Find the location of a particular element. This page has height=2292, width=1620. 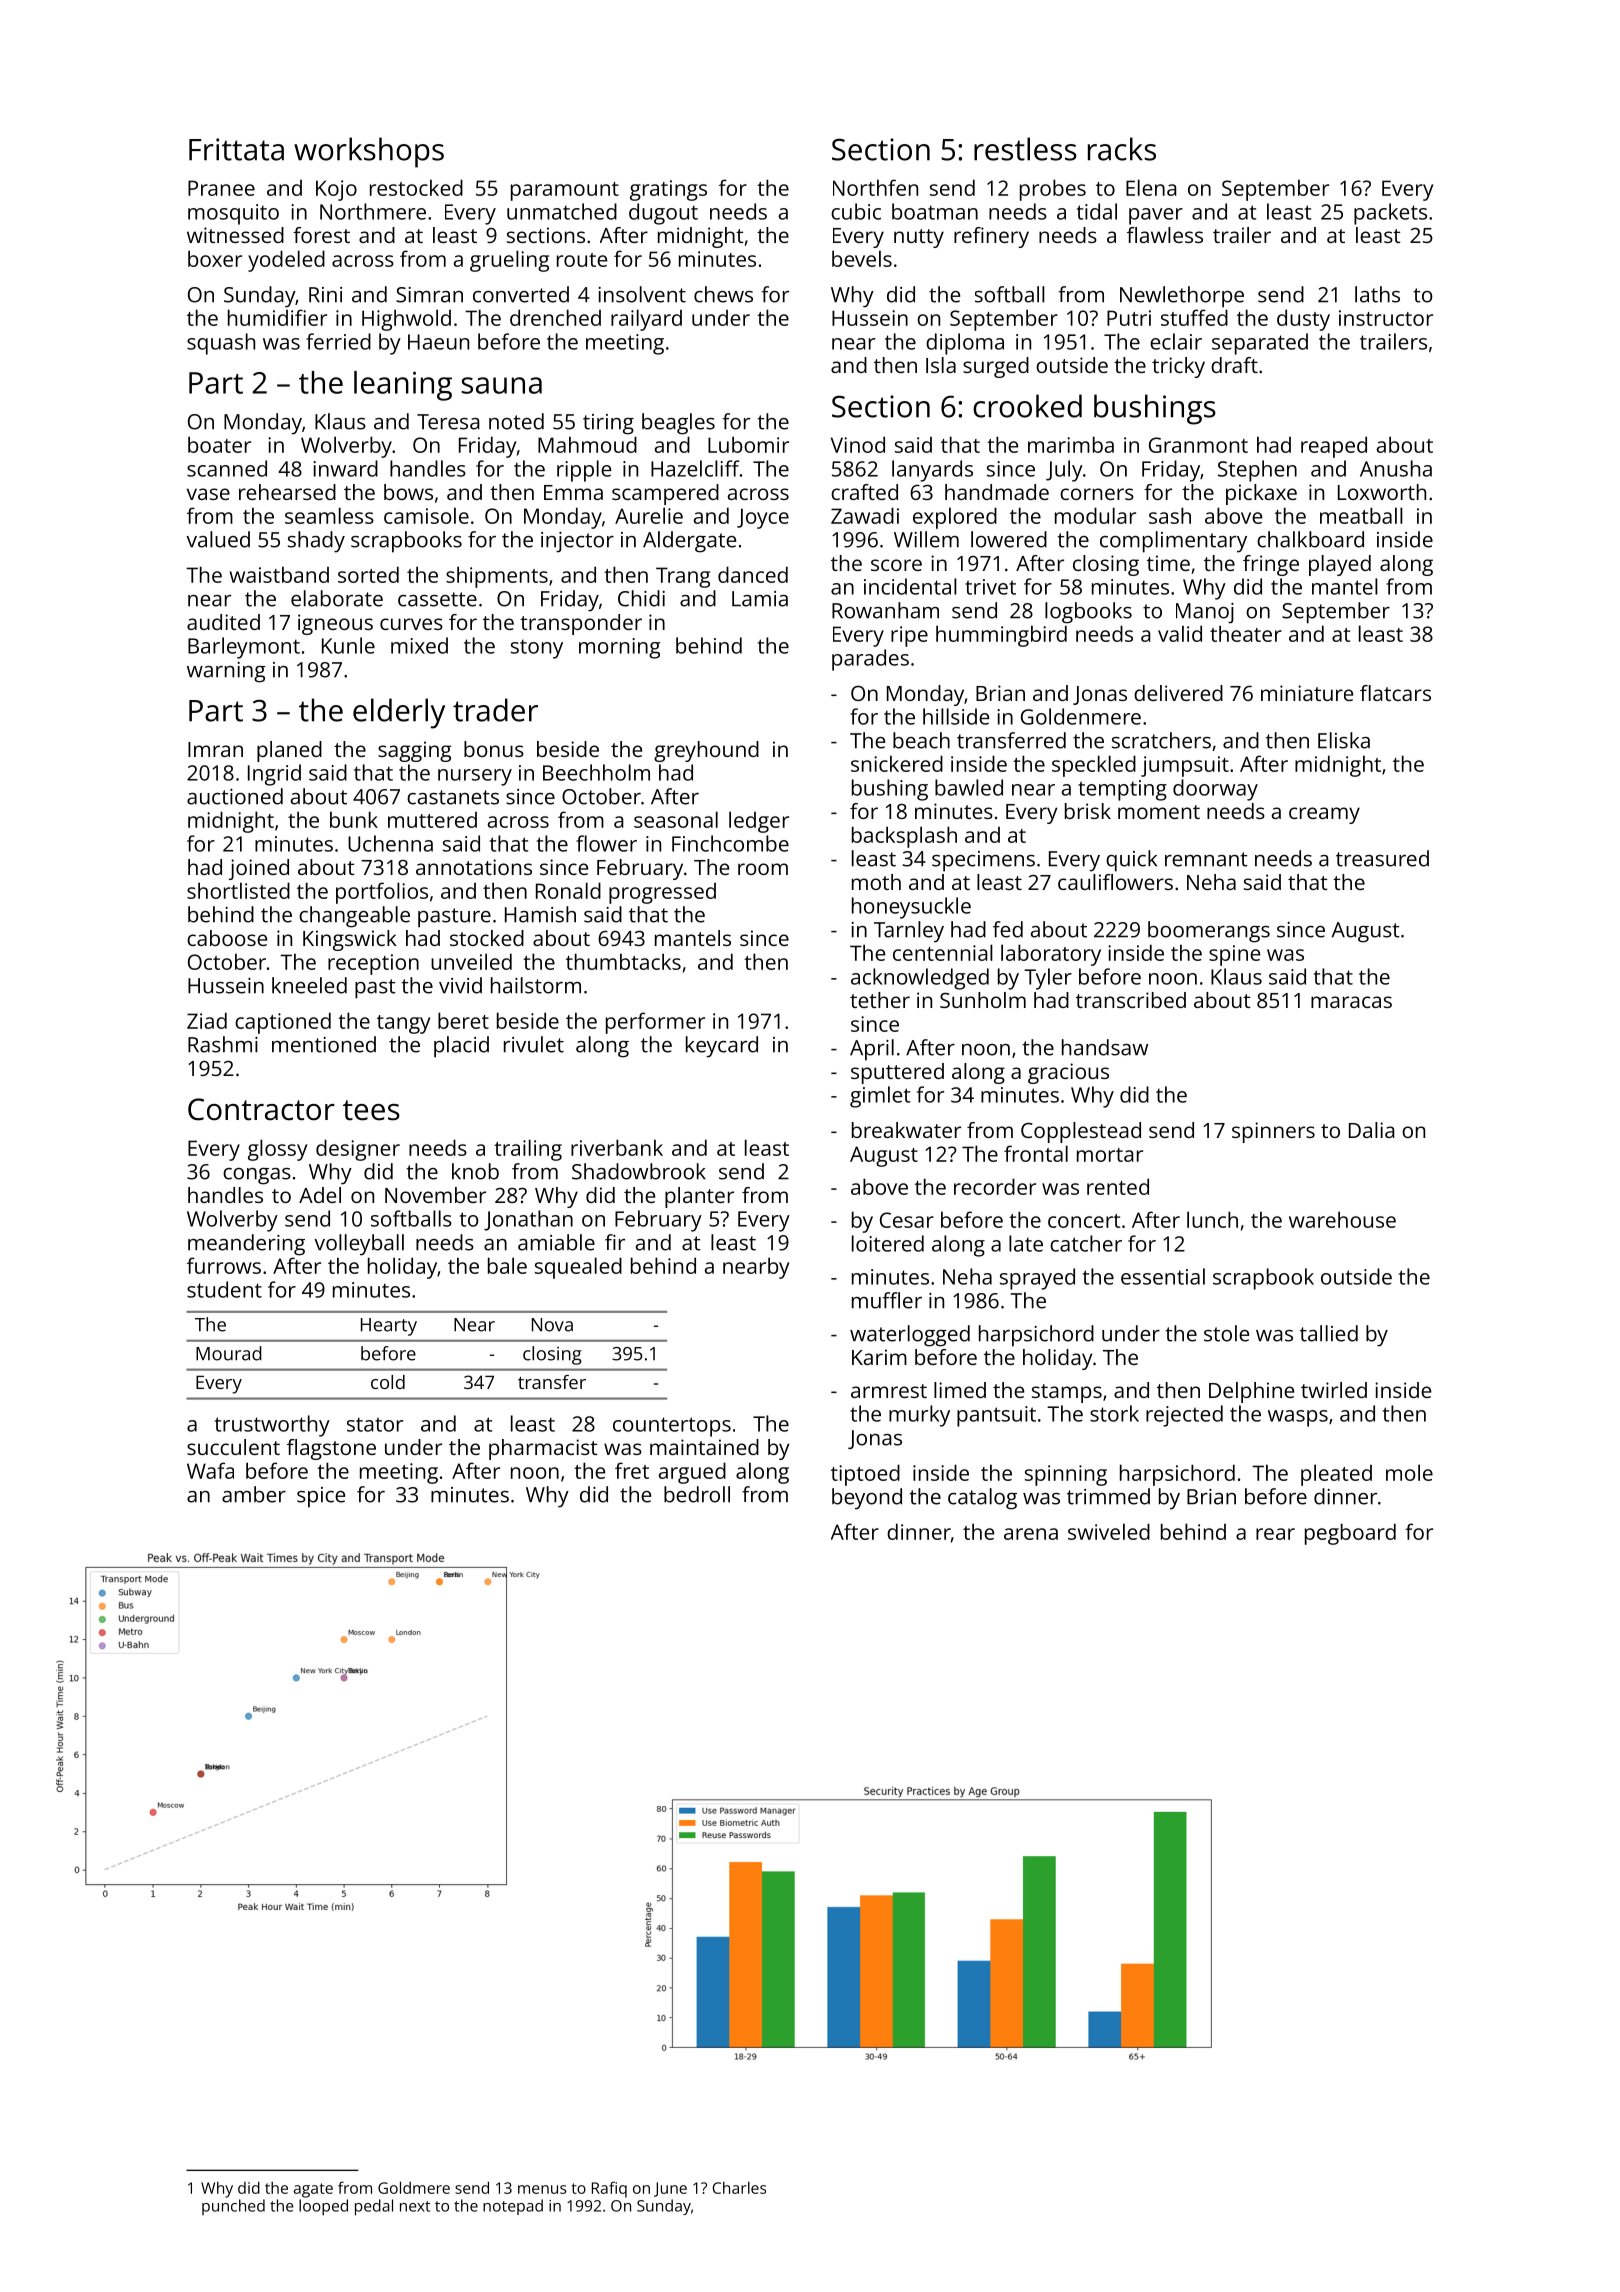

restless is located at coordinates (1025, 149).
